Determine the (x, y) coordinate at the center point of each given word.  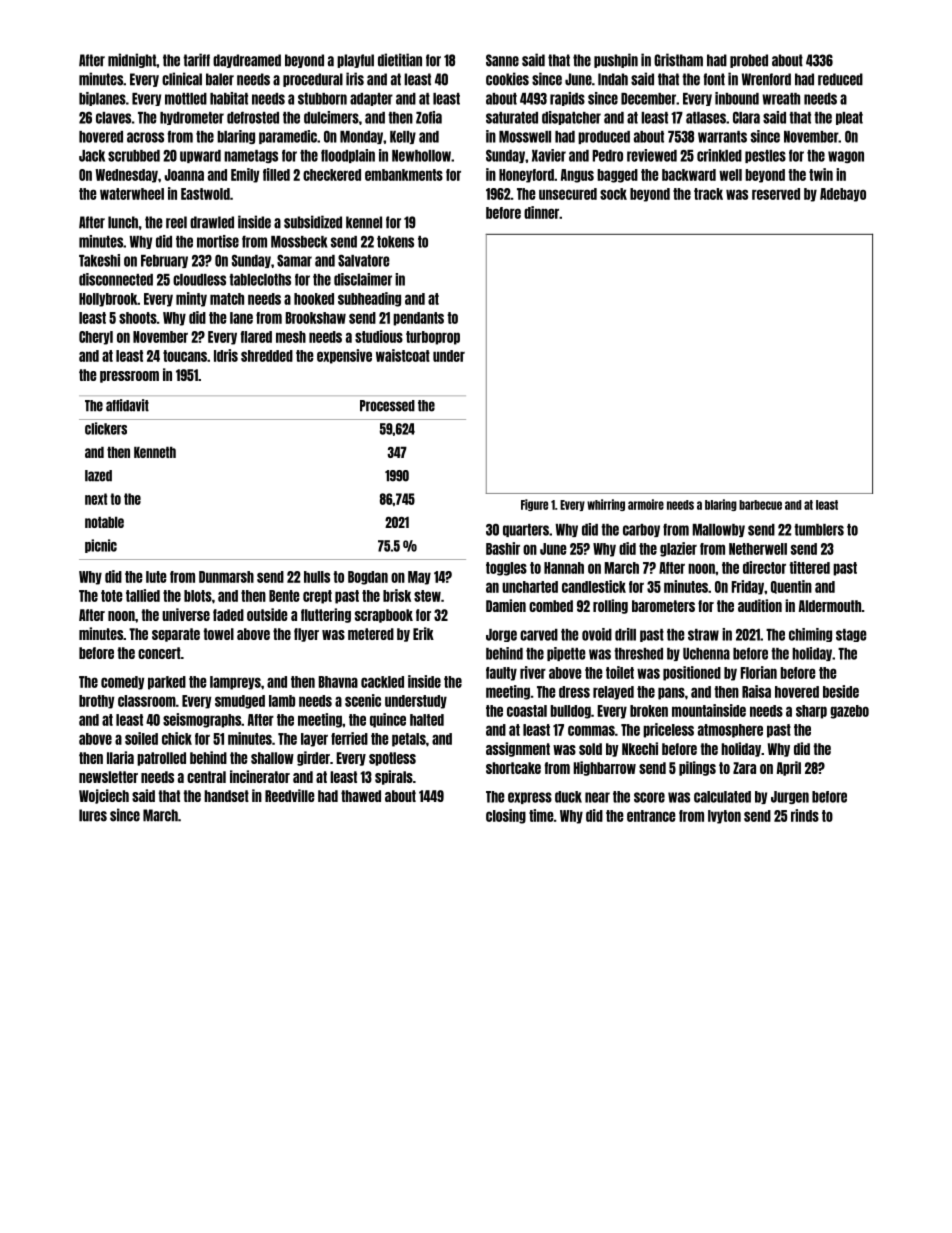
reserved (776, 194)
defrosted (253, 117)
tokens (395, 242)
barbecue (760, 505)
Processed (387, 406)
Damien (506, 605)
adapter (371, 99)
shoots (138, 318)
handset (226, 796)
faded (228, 615)
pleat (849, 118)
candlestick (594, 586)
